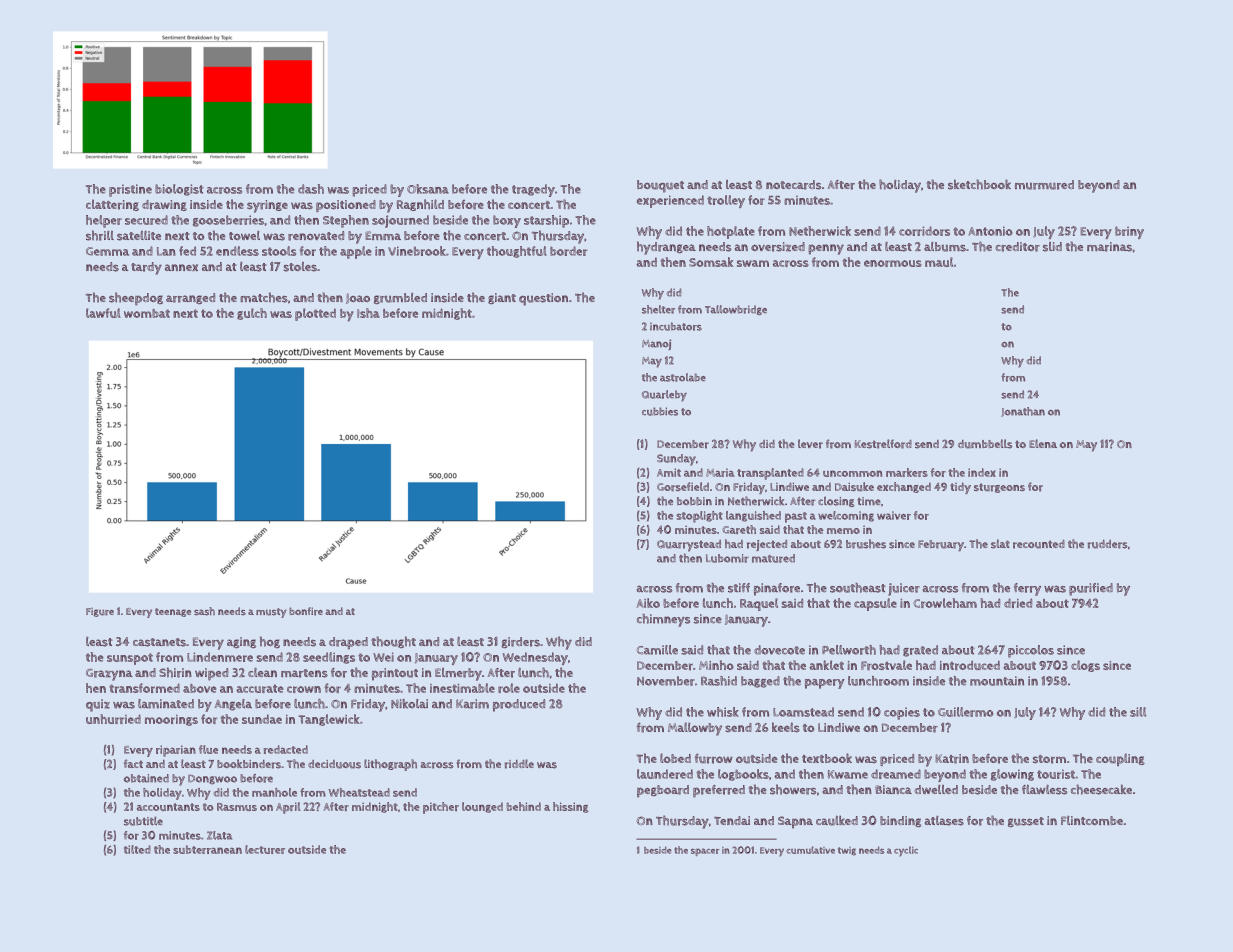 The height and width of the page is (952, 1233). I want to click on gulch, so click(252, 314).
